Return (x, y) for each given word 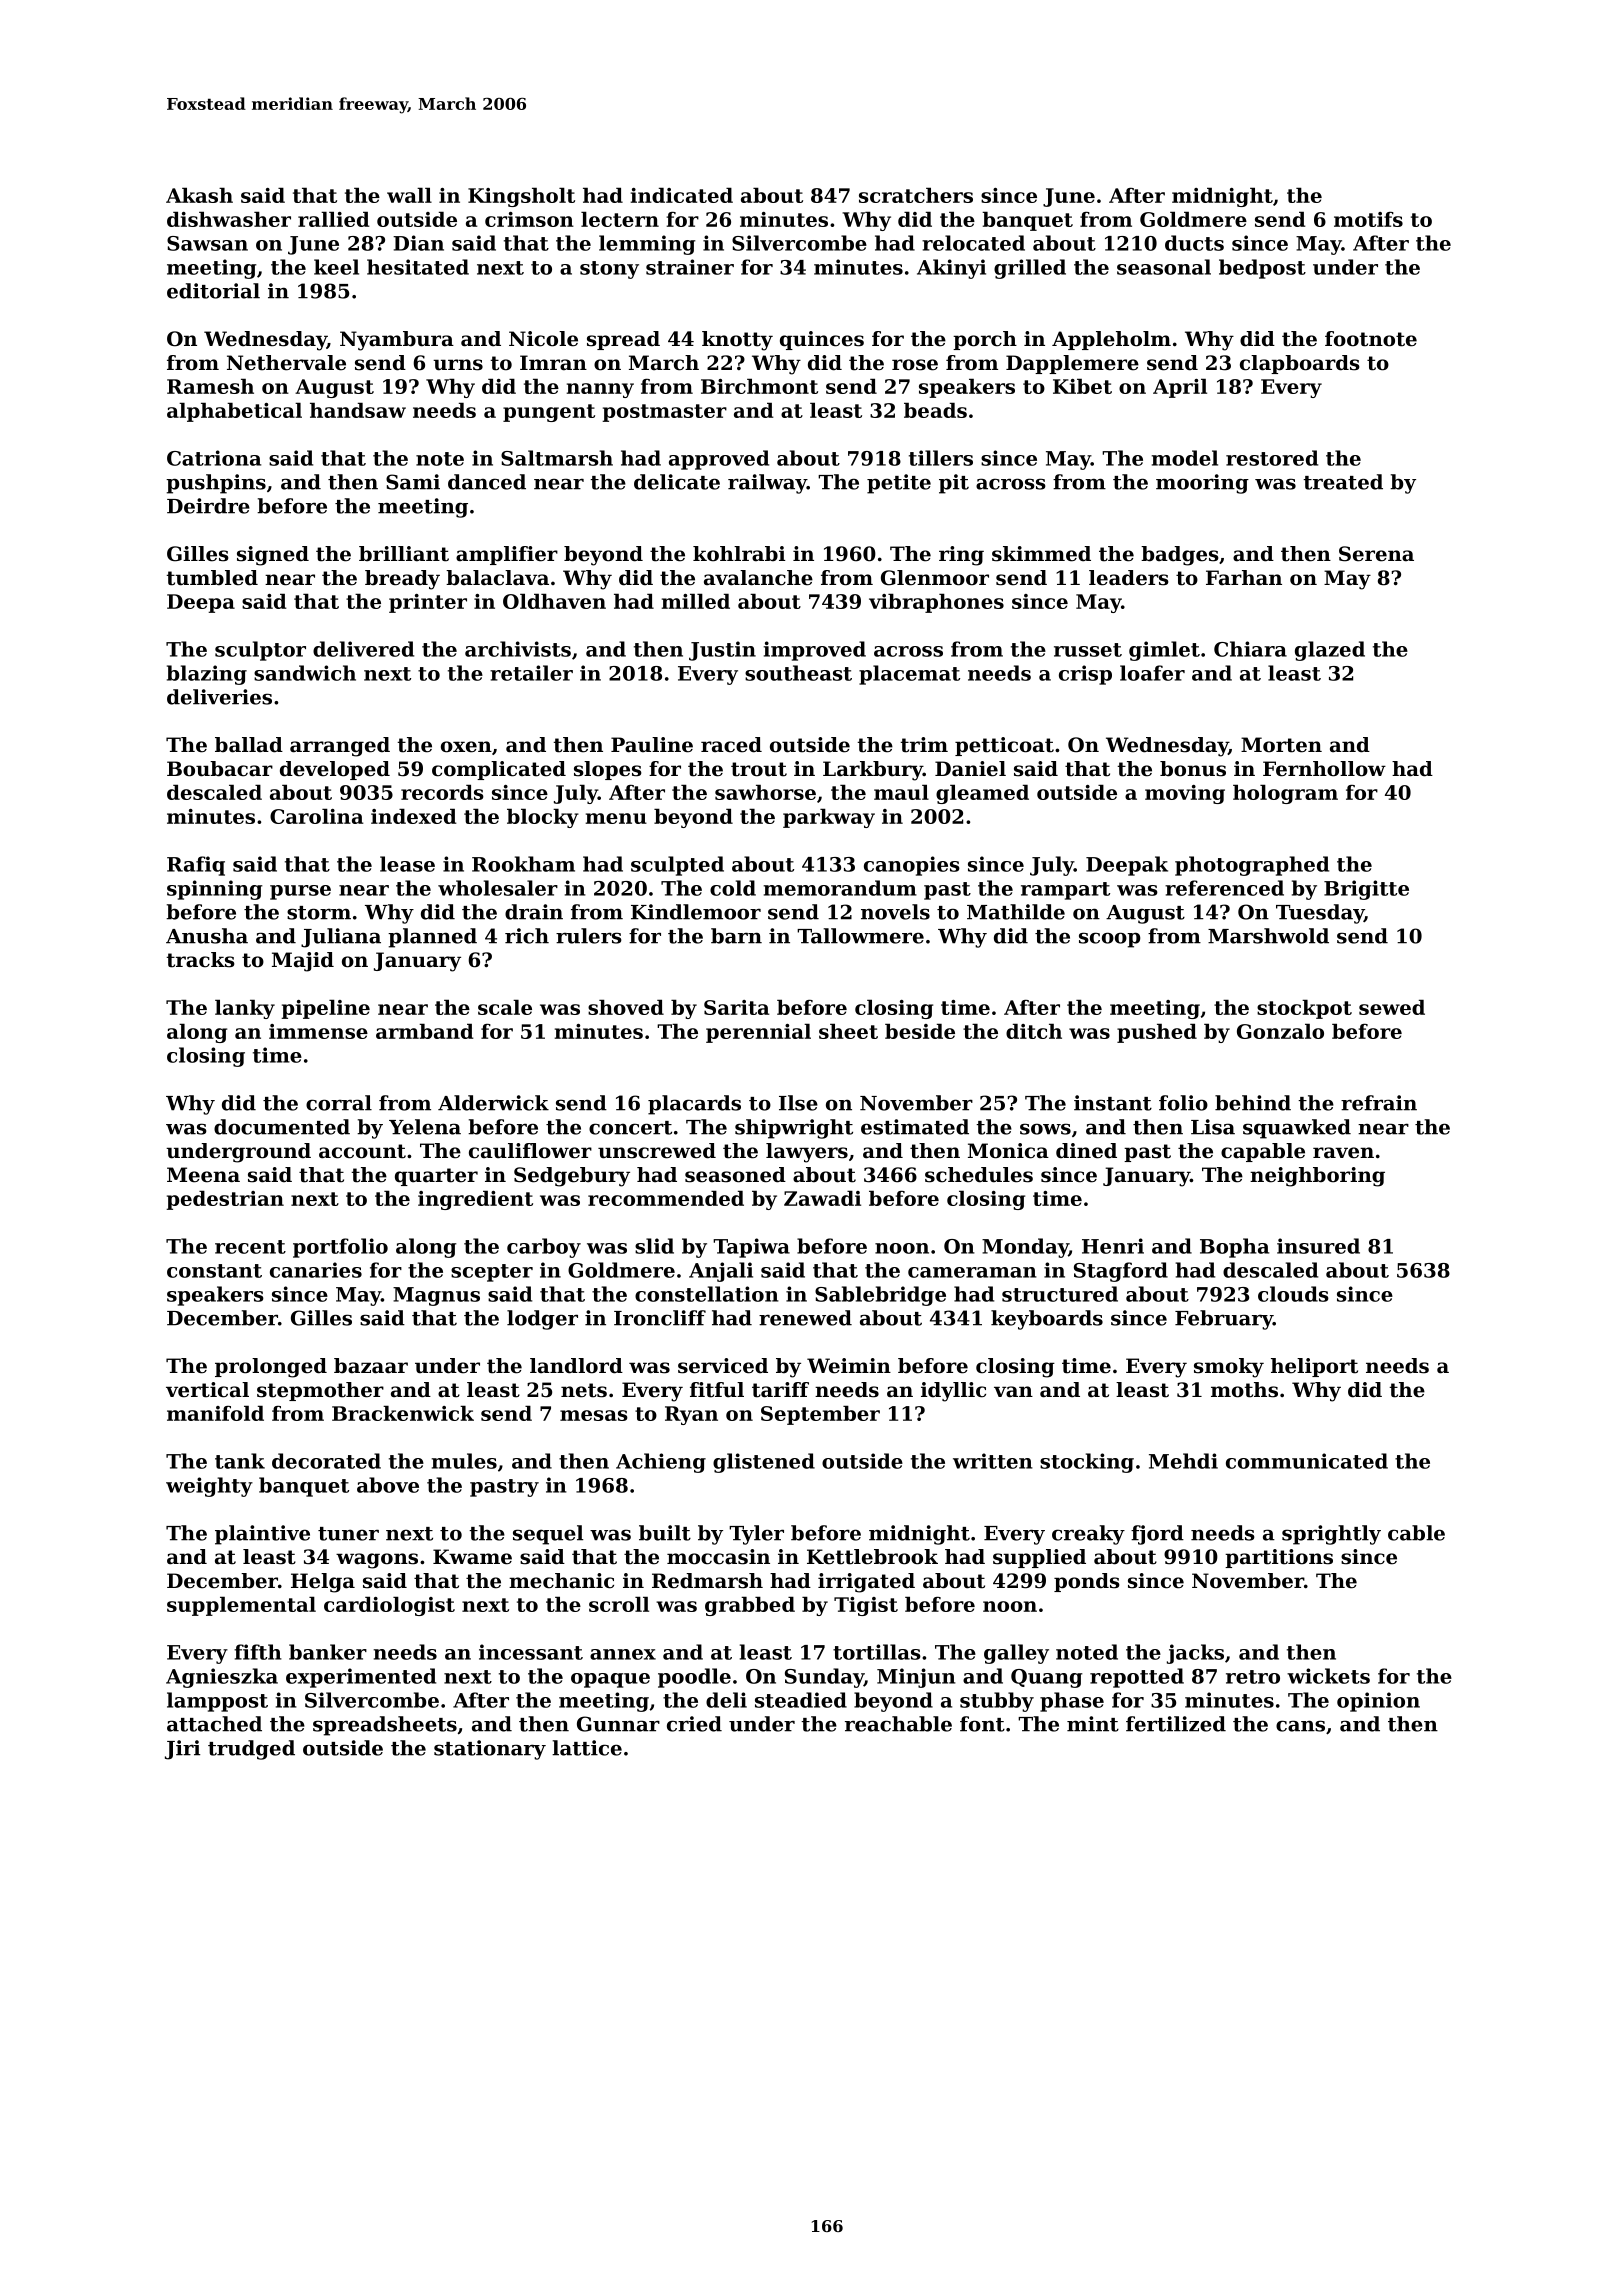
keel (336, 267)
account (362, 1151)
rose (915, 365)
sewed (1392, 1007)
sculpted (677, 866)
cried (694, 1724)
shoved (626, 1007)
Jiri (182, 1750)
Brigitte (1366, 890)
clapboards (1300, 364)
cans (1300, 1726)
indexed (414, 816)
